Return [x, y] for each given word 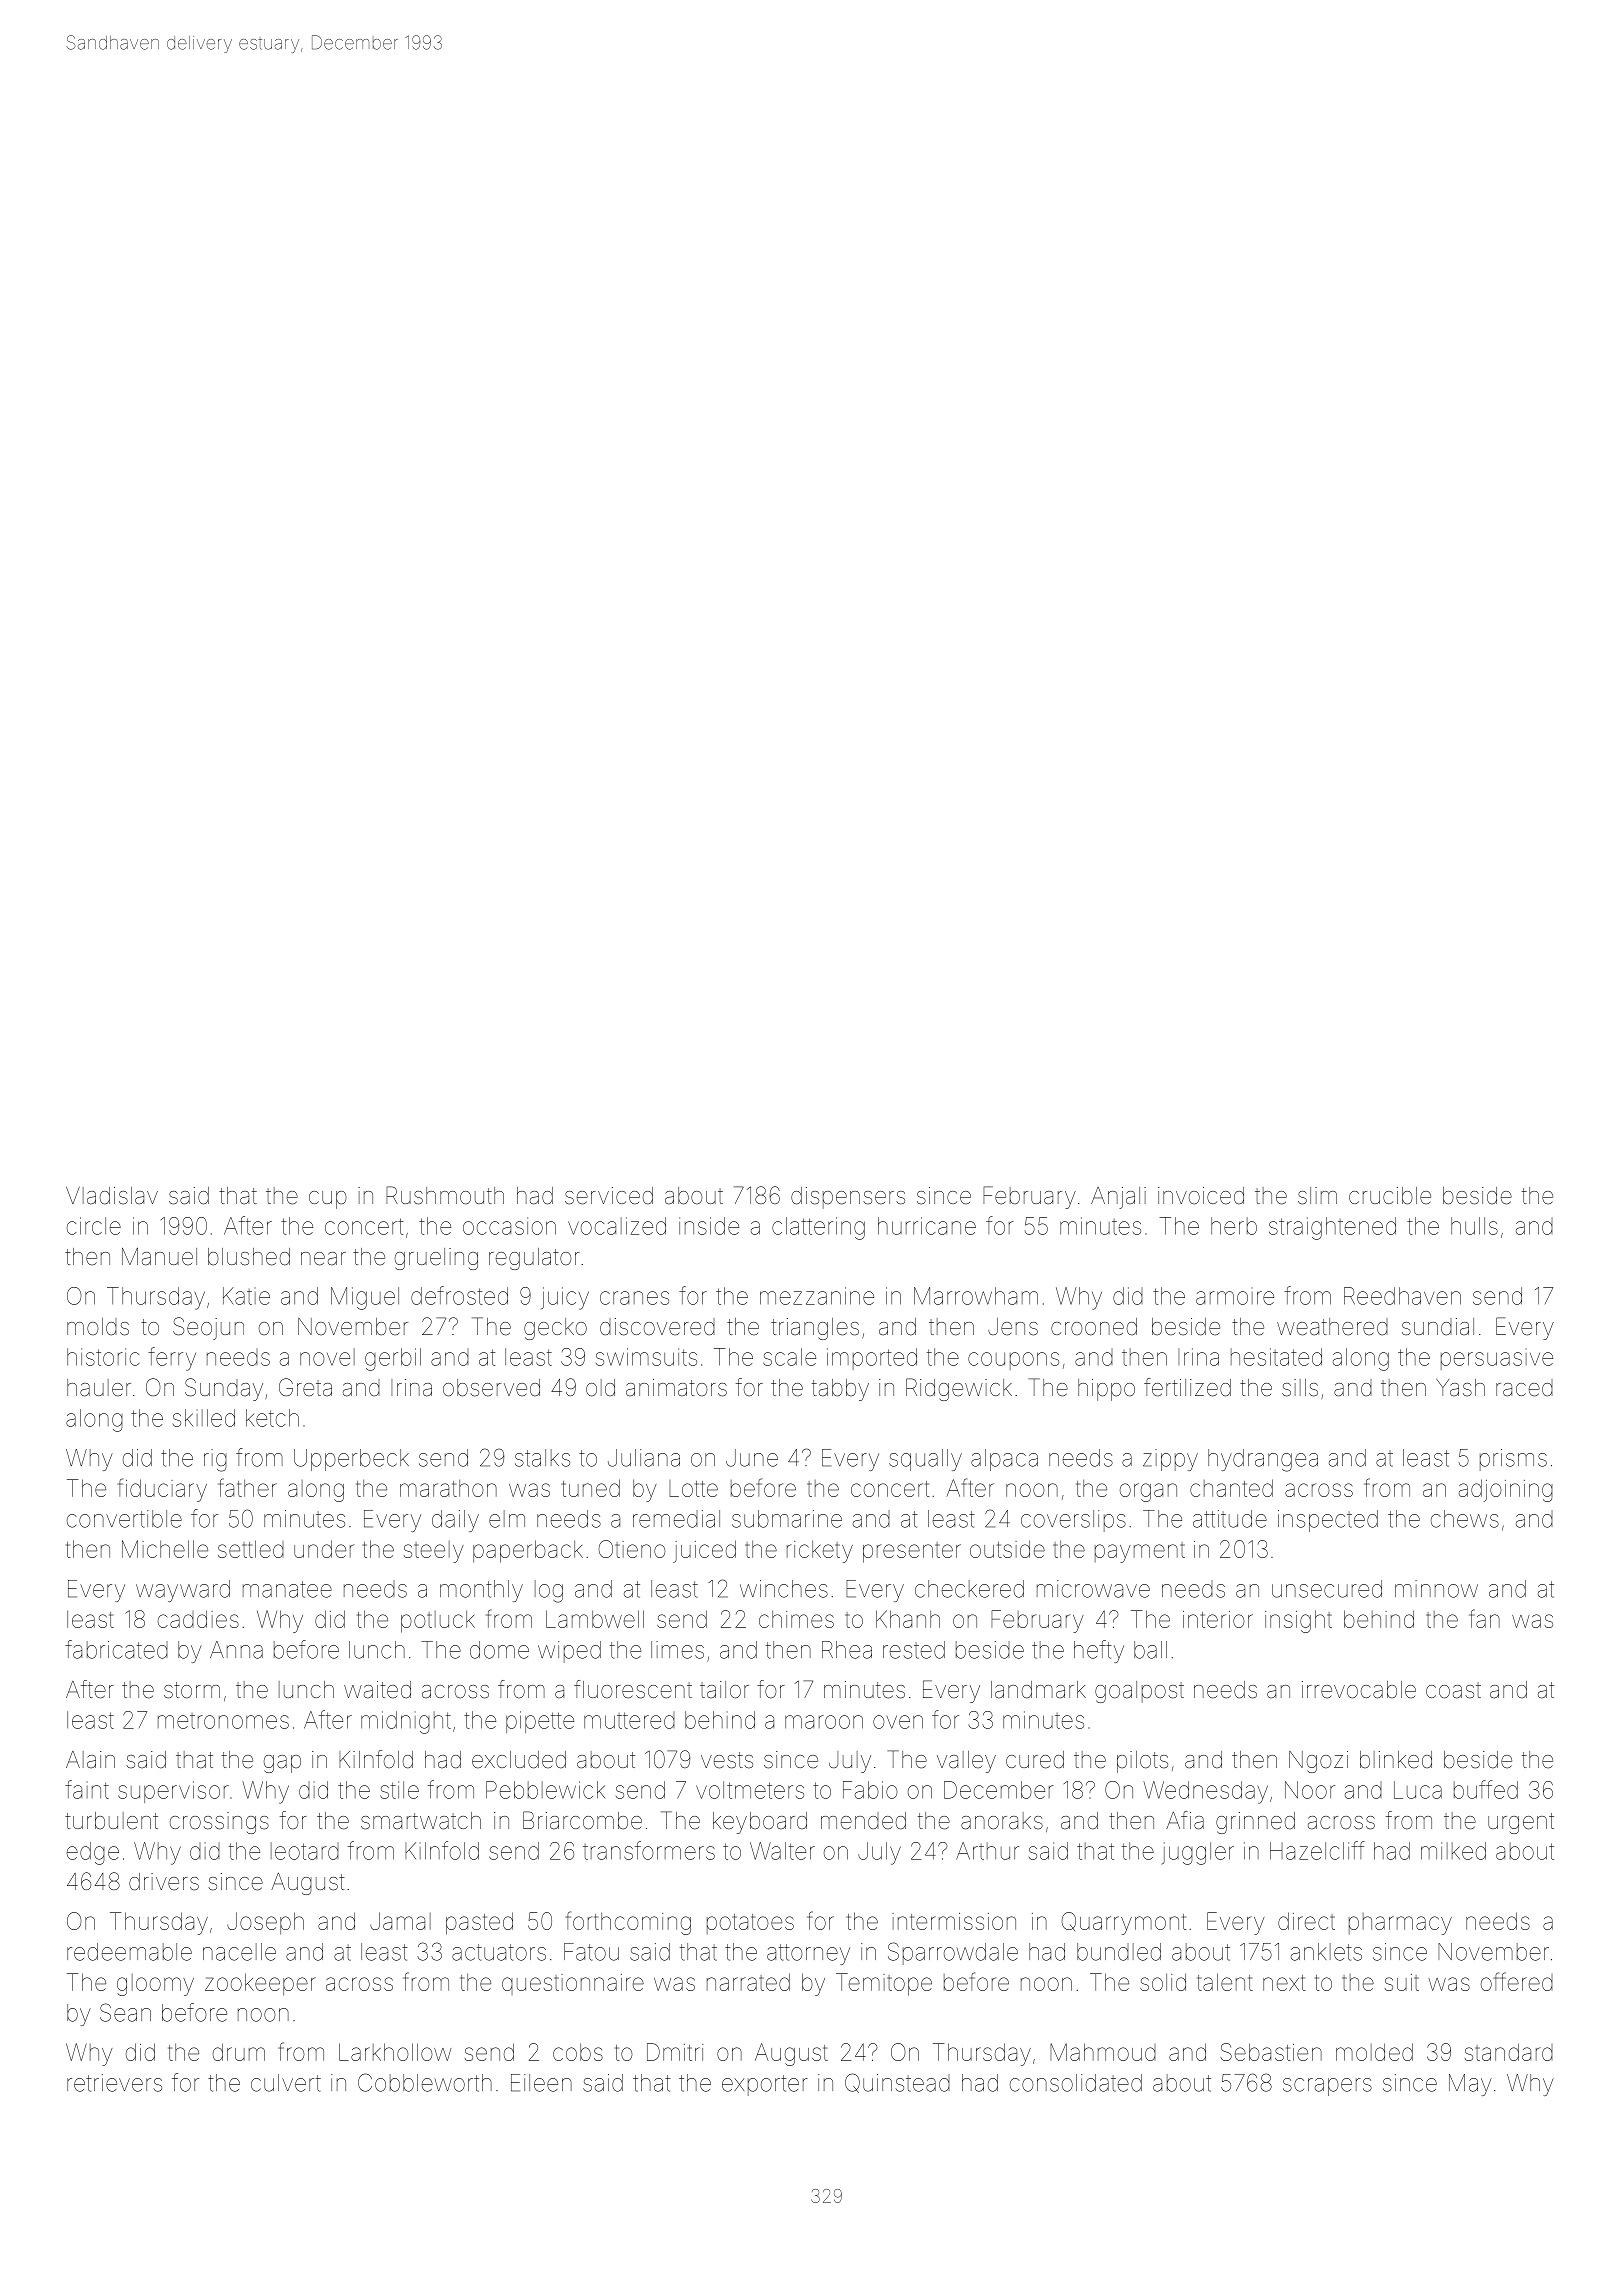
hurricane [927, 1226]
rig [215, 1460]
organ [1148, 1492]
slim [1317, 1196]
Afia [1185, 1820]
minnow [1436, 1589]
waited [377, 1690]
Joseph [265, 1923]
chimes [796, 1619]
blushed [249, 1257]
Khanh [908, 1619]
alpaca [1004, 1460]
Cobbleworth [425, 2082]
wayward [183, 1591]
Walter [782, 1851]
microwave [1093, 1589]
